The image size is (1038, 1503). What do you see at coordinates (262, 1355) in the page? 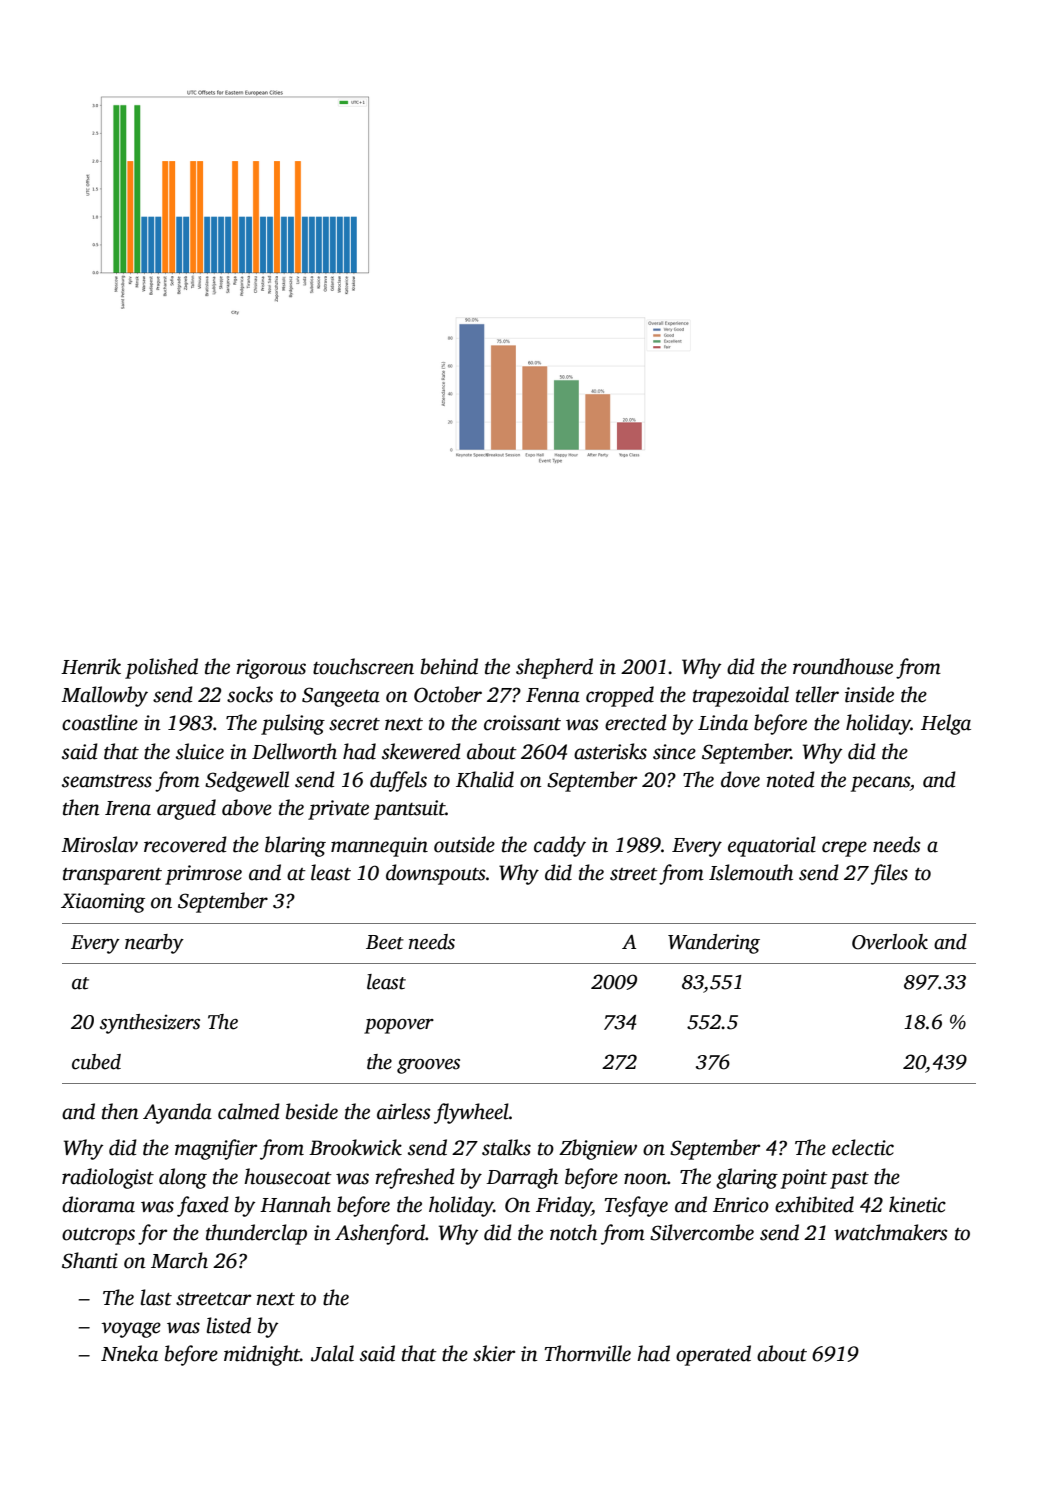
I see `midnight` at bounding box center [262, 1355].
